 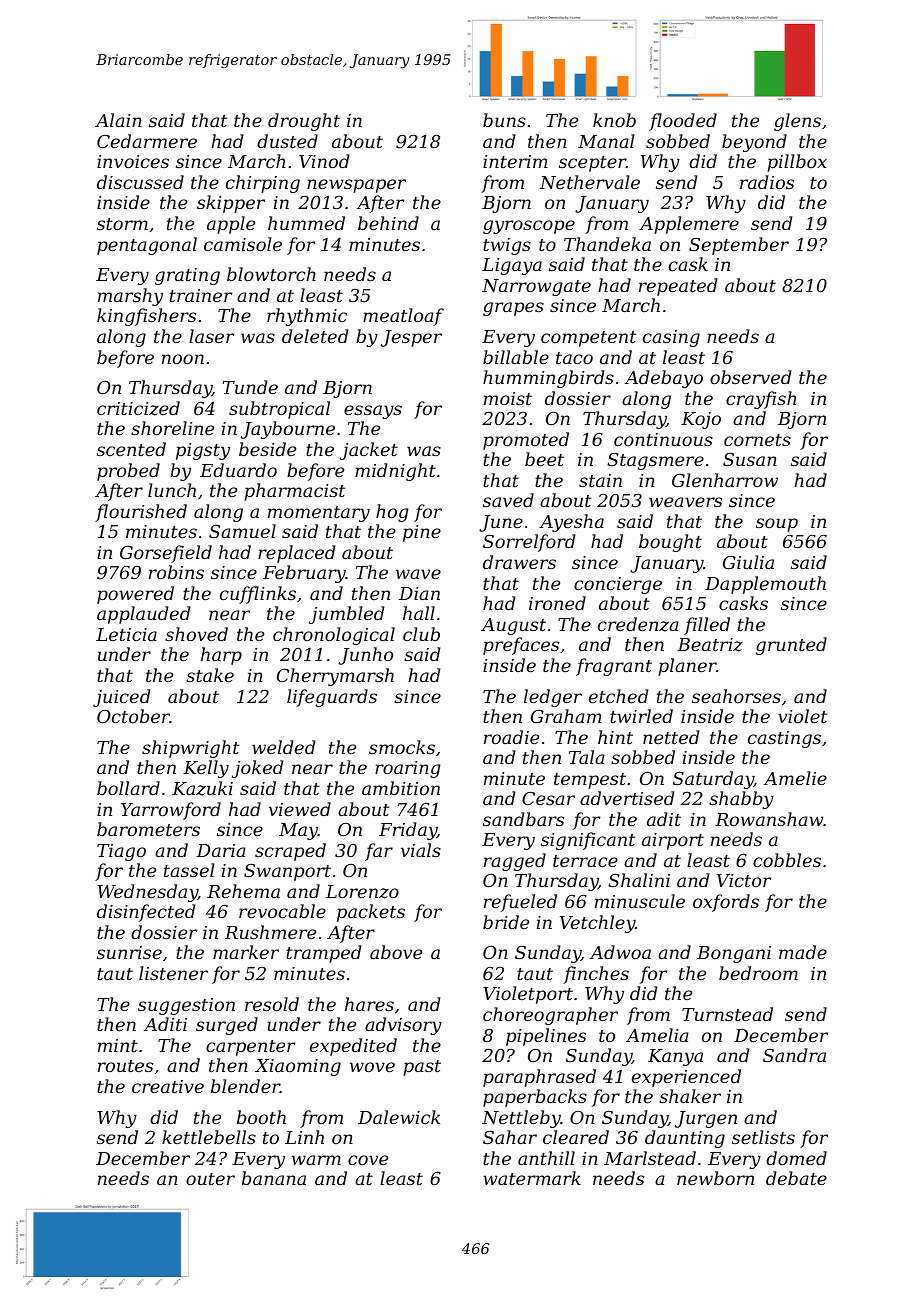 I want to click on suggestion, so click(x=186, y=1006).
